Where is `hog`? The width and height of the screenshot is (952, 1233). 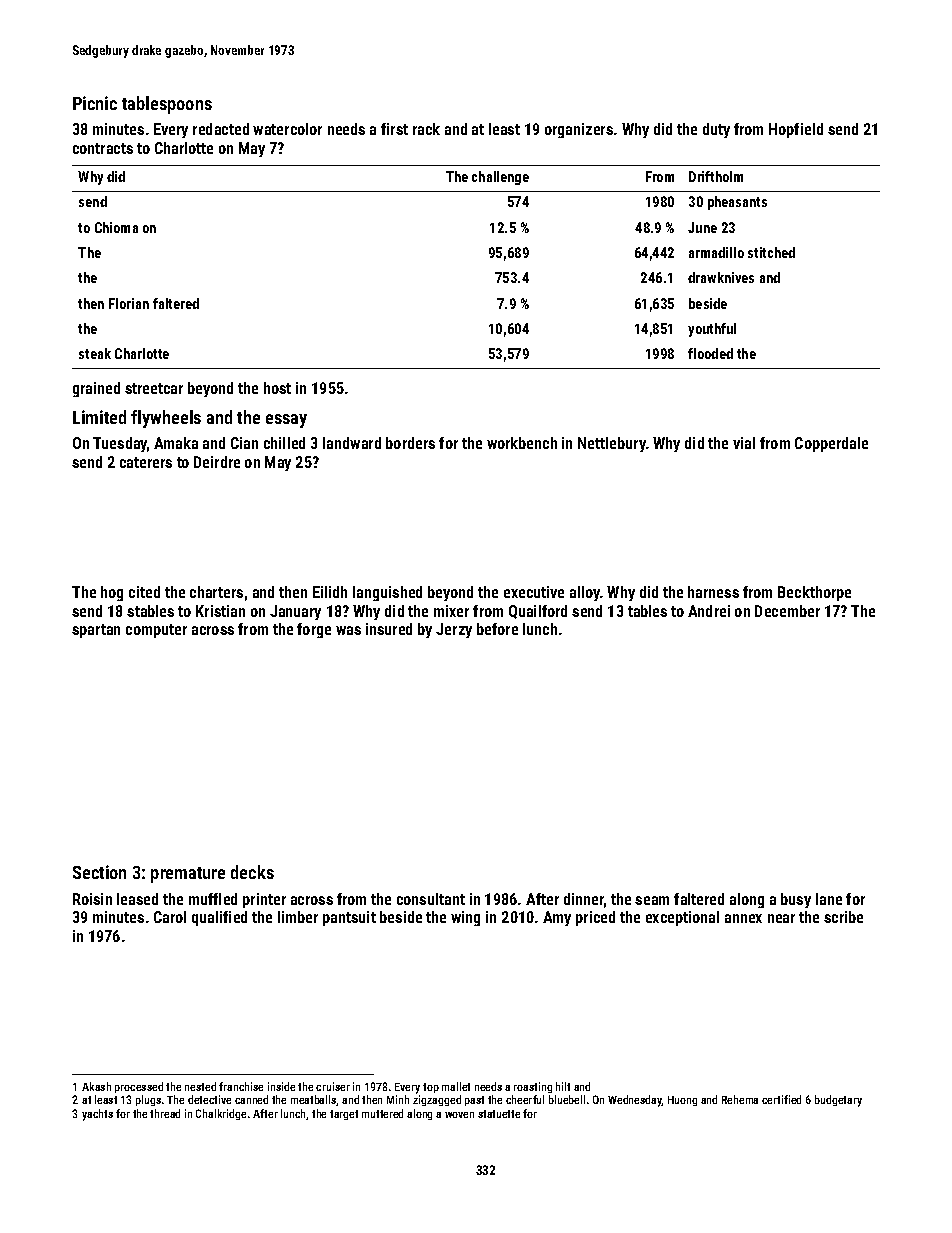
hog is located at coordinates (112, 593).
